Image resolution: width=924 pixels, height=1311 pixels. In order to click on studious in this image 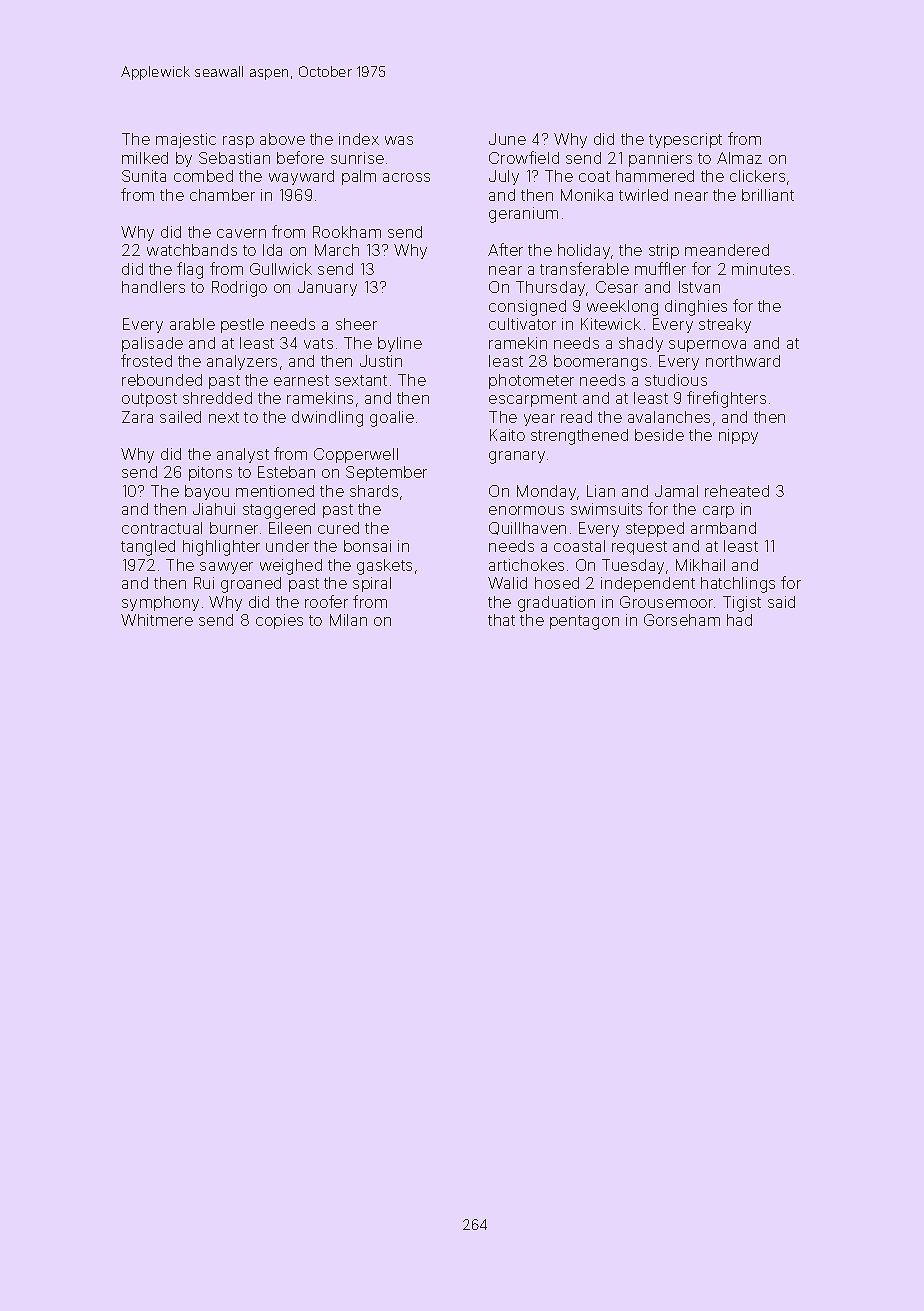, I will do `click(676, 380)`.
